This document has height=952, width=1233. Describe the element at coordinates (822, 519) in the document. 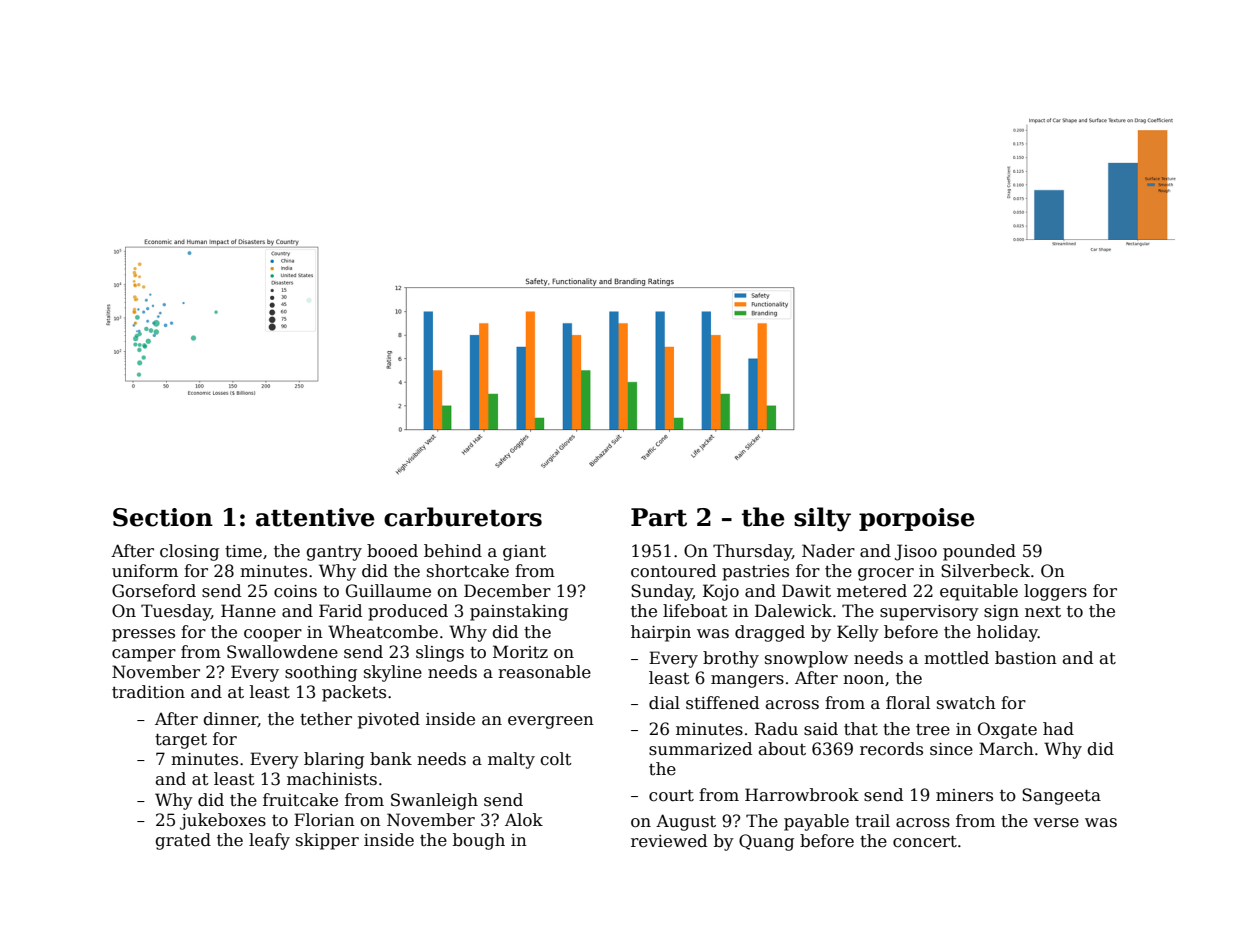

I see `silty` at that location.
